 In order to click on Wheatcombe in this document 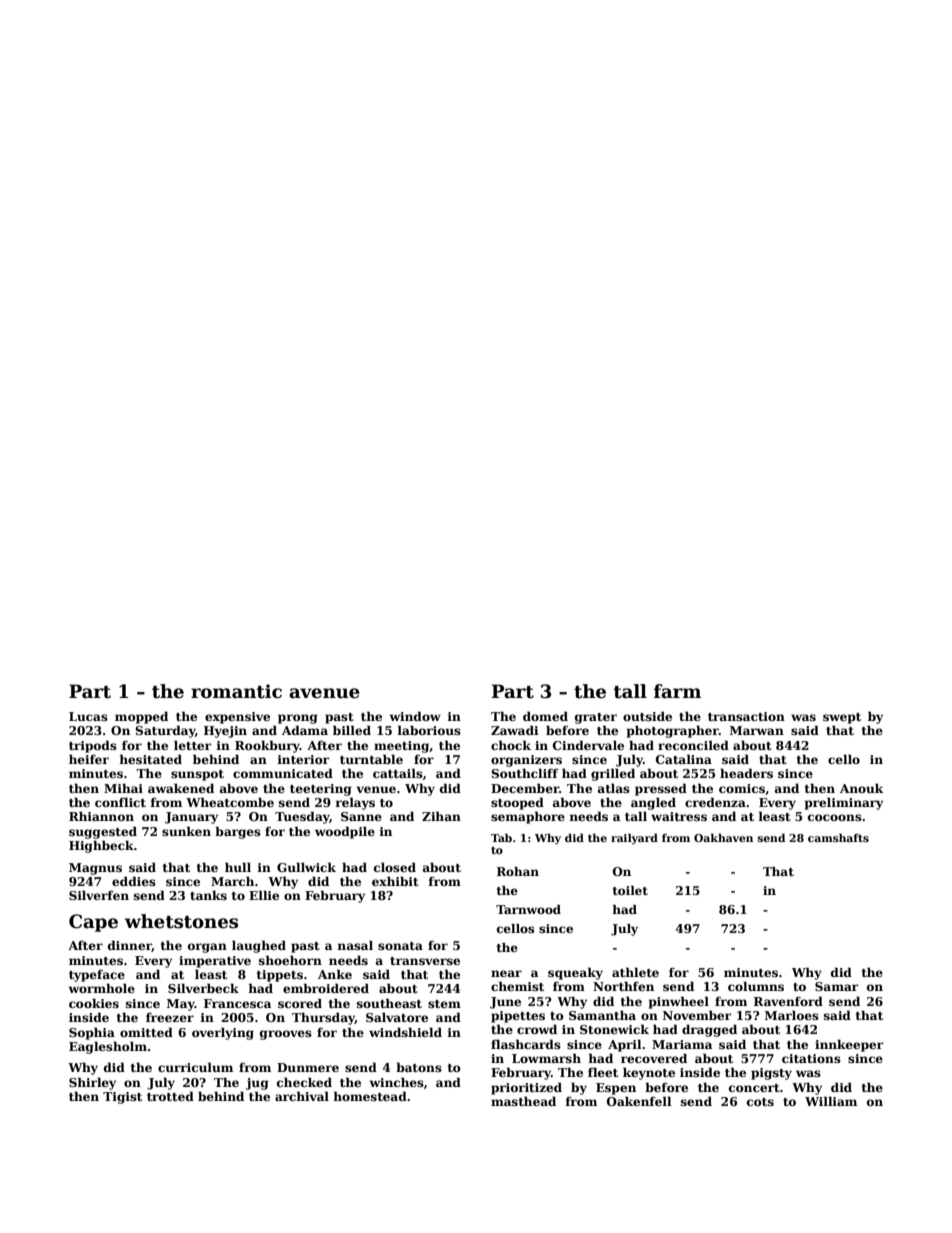, I will do `click(230, 802)`.
